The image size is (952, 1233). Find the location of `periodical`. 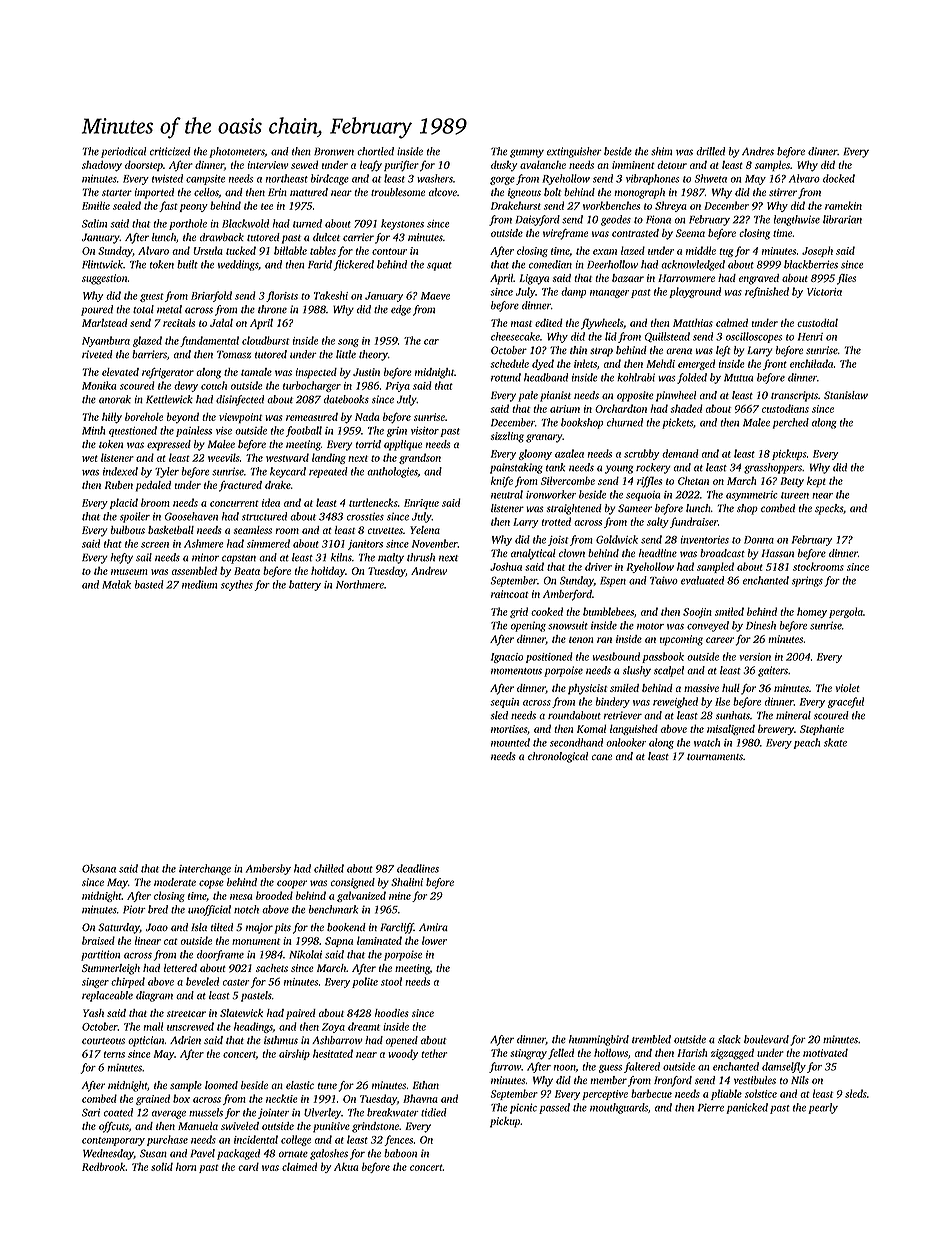

periodical is located at coordinates (123, 152).
